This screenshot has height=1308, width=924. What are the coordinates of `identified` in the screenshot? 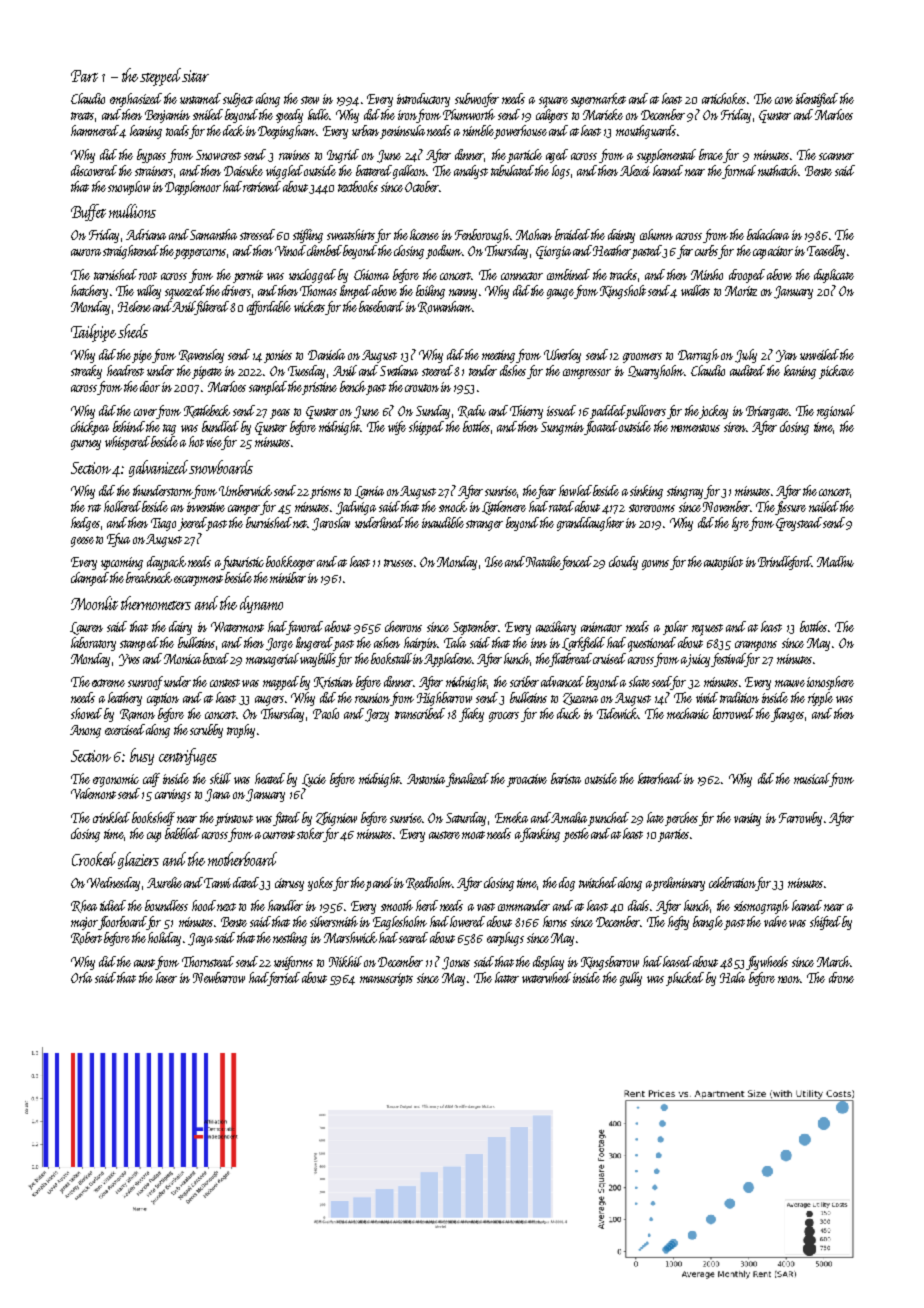 It's located at (817, 100).
